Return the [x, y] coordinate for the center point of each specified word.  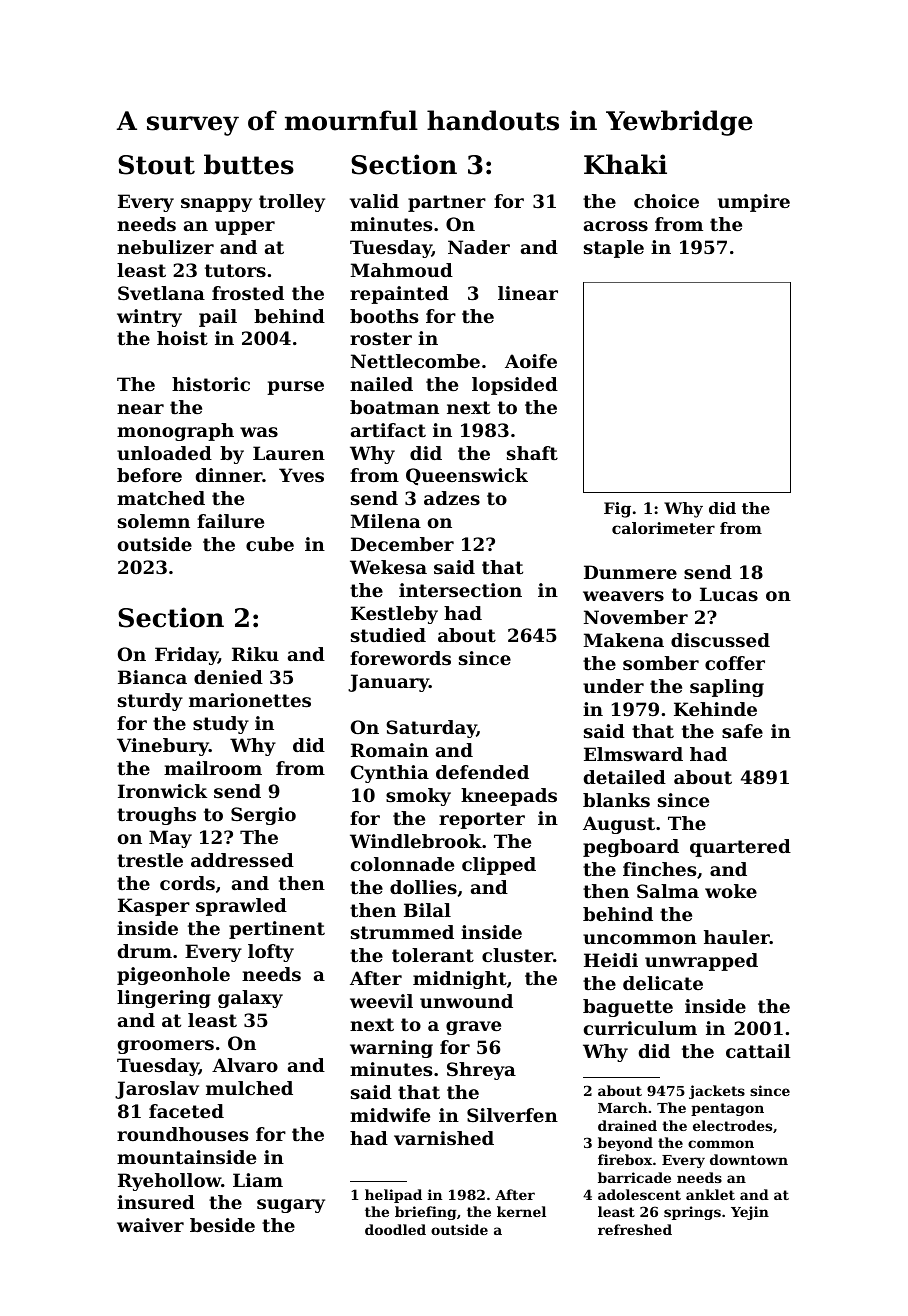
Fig [617, 510]
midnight [460, 980]
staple [614, 249]
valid [374, 201]
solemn [154, 521]
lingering [164, 999]
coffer [735, 663]
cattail [758, 1051]
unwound [466, 1001]
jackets [717, 1092]
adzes [452, 498]
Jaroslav [157, 1090]
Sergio [263, 816]
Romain [390, 750]
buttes [249, 164]
